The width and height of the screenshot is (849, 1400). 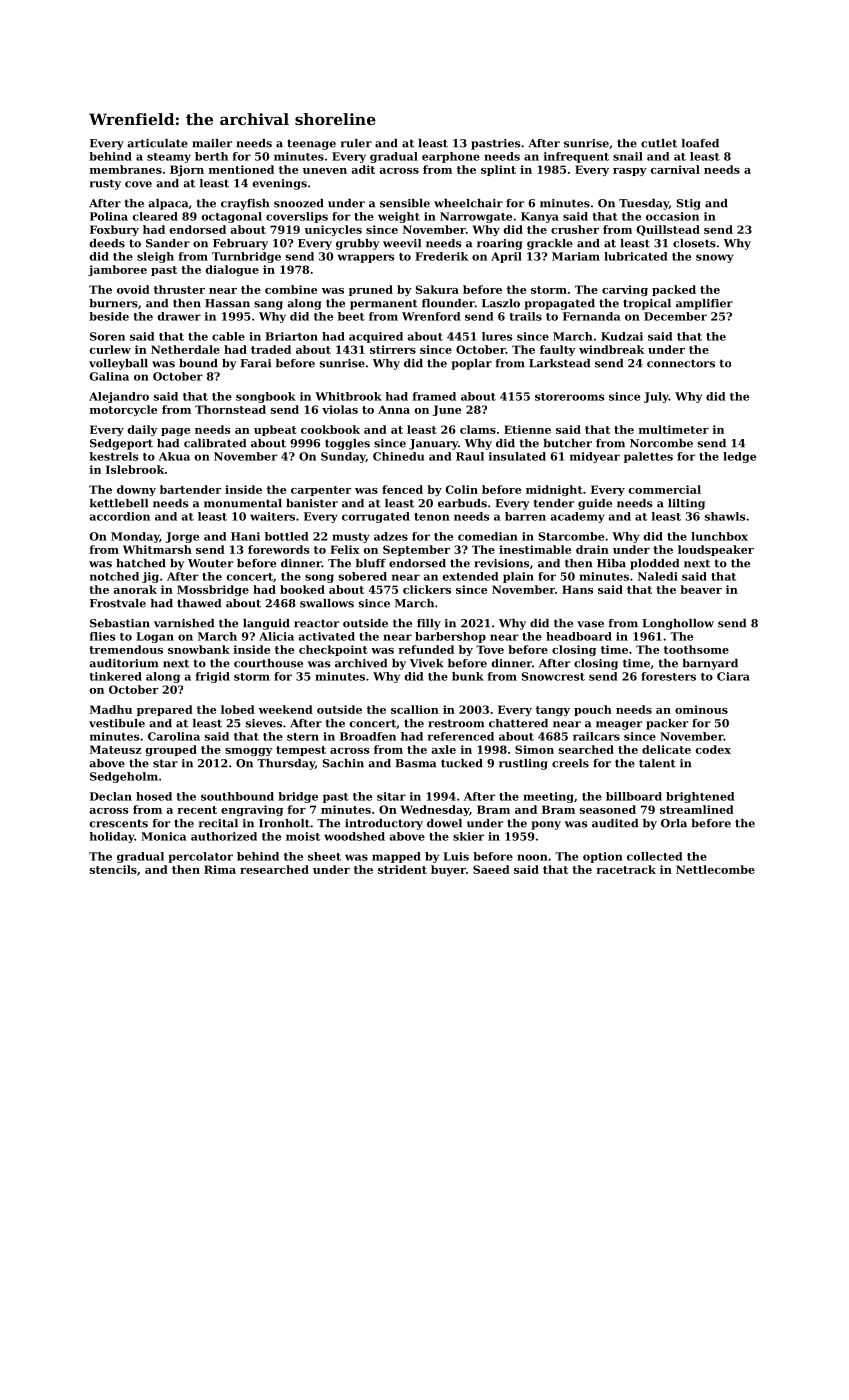 I want to click on Declan, so click(x=111, y=796).
